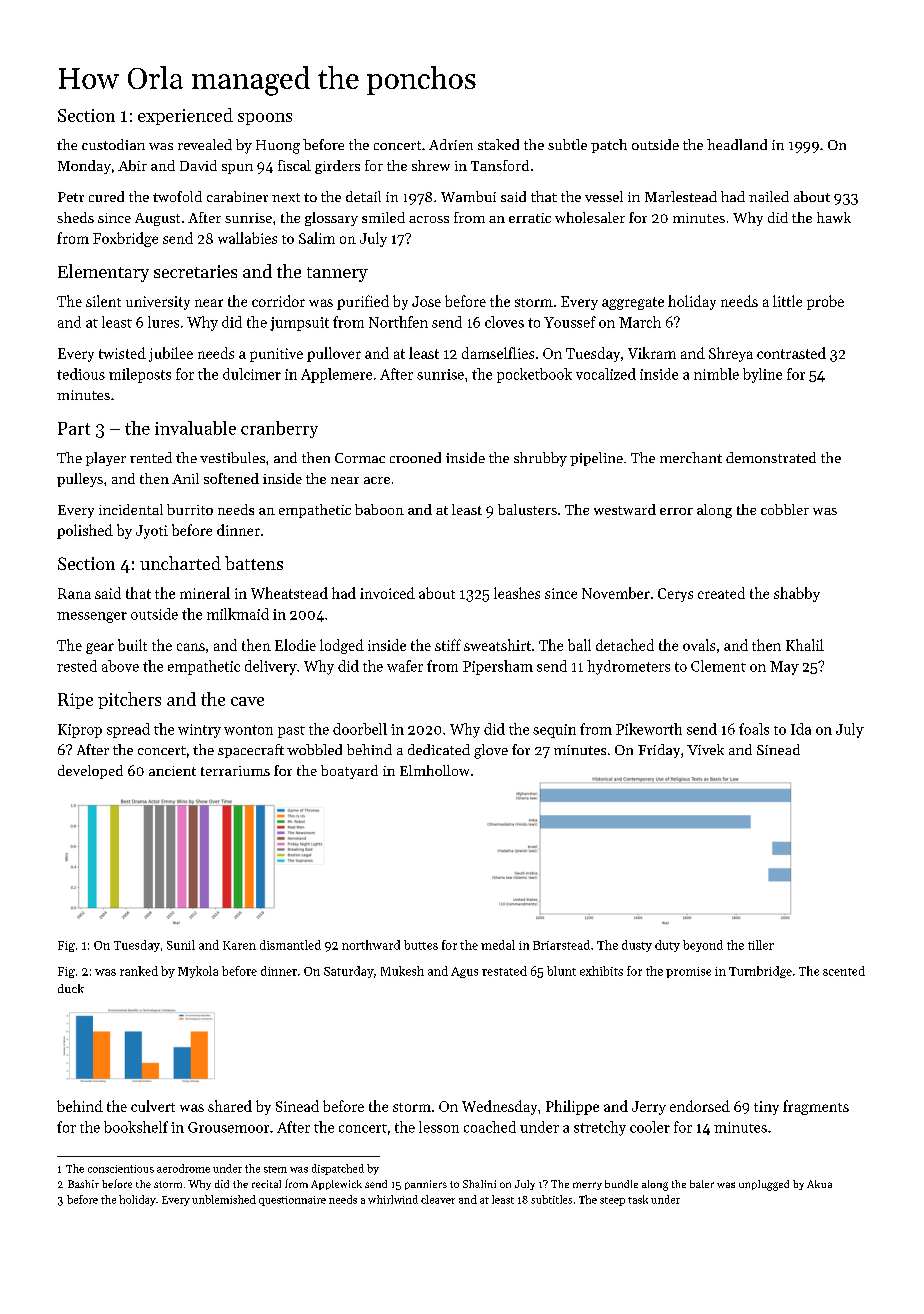  Describe the element at coordinates (769, 196) in the screenshot. I see `nailed` at that location.
